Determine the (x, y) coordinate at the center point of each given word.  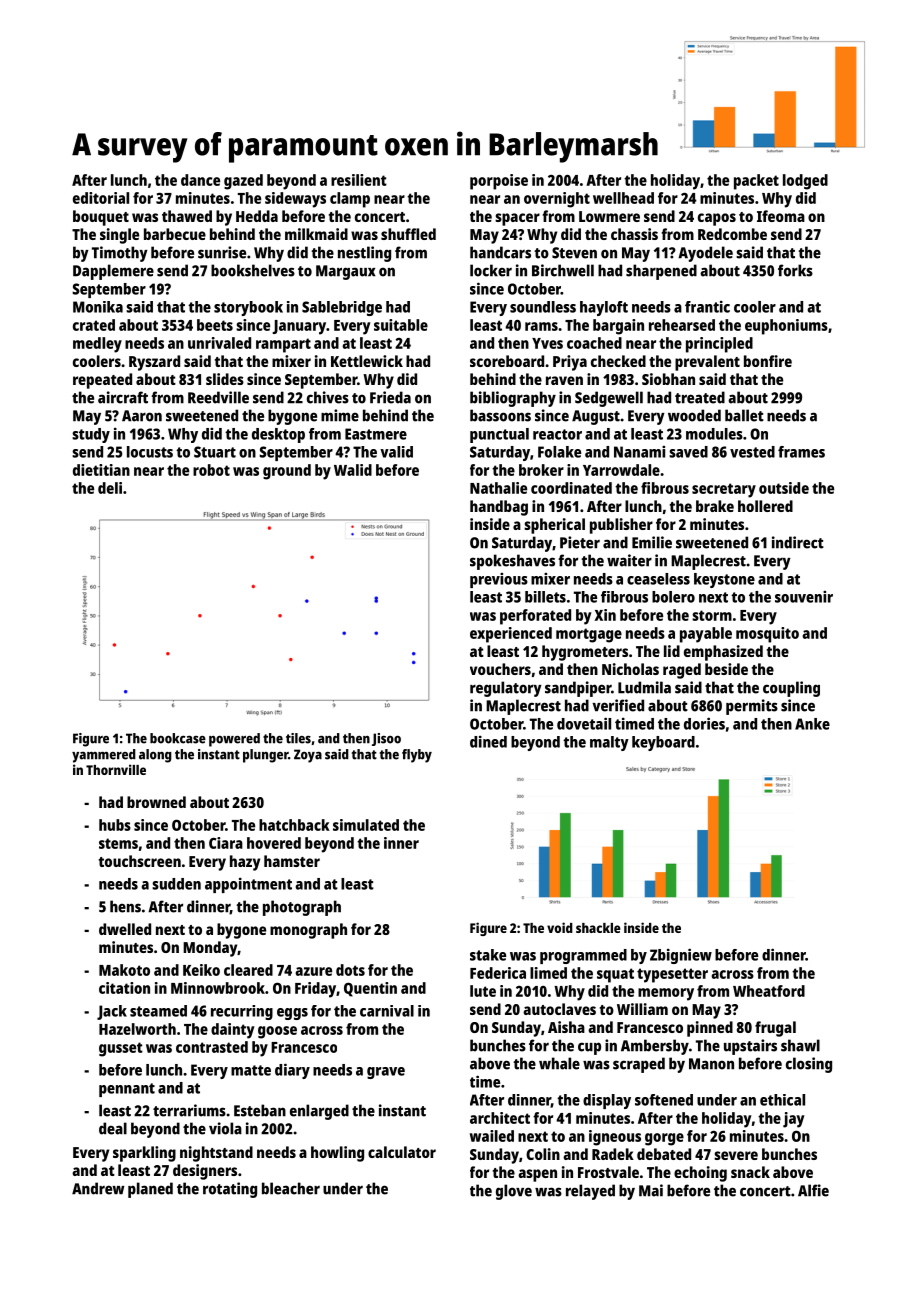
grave (386, 1073)
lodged (805, 182)
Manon (711, 1064)
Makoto (124, 970)
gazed (243, 182)
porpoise (499, 182)
